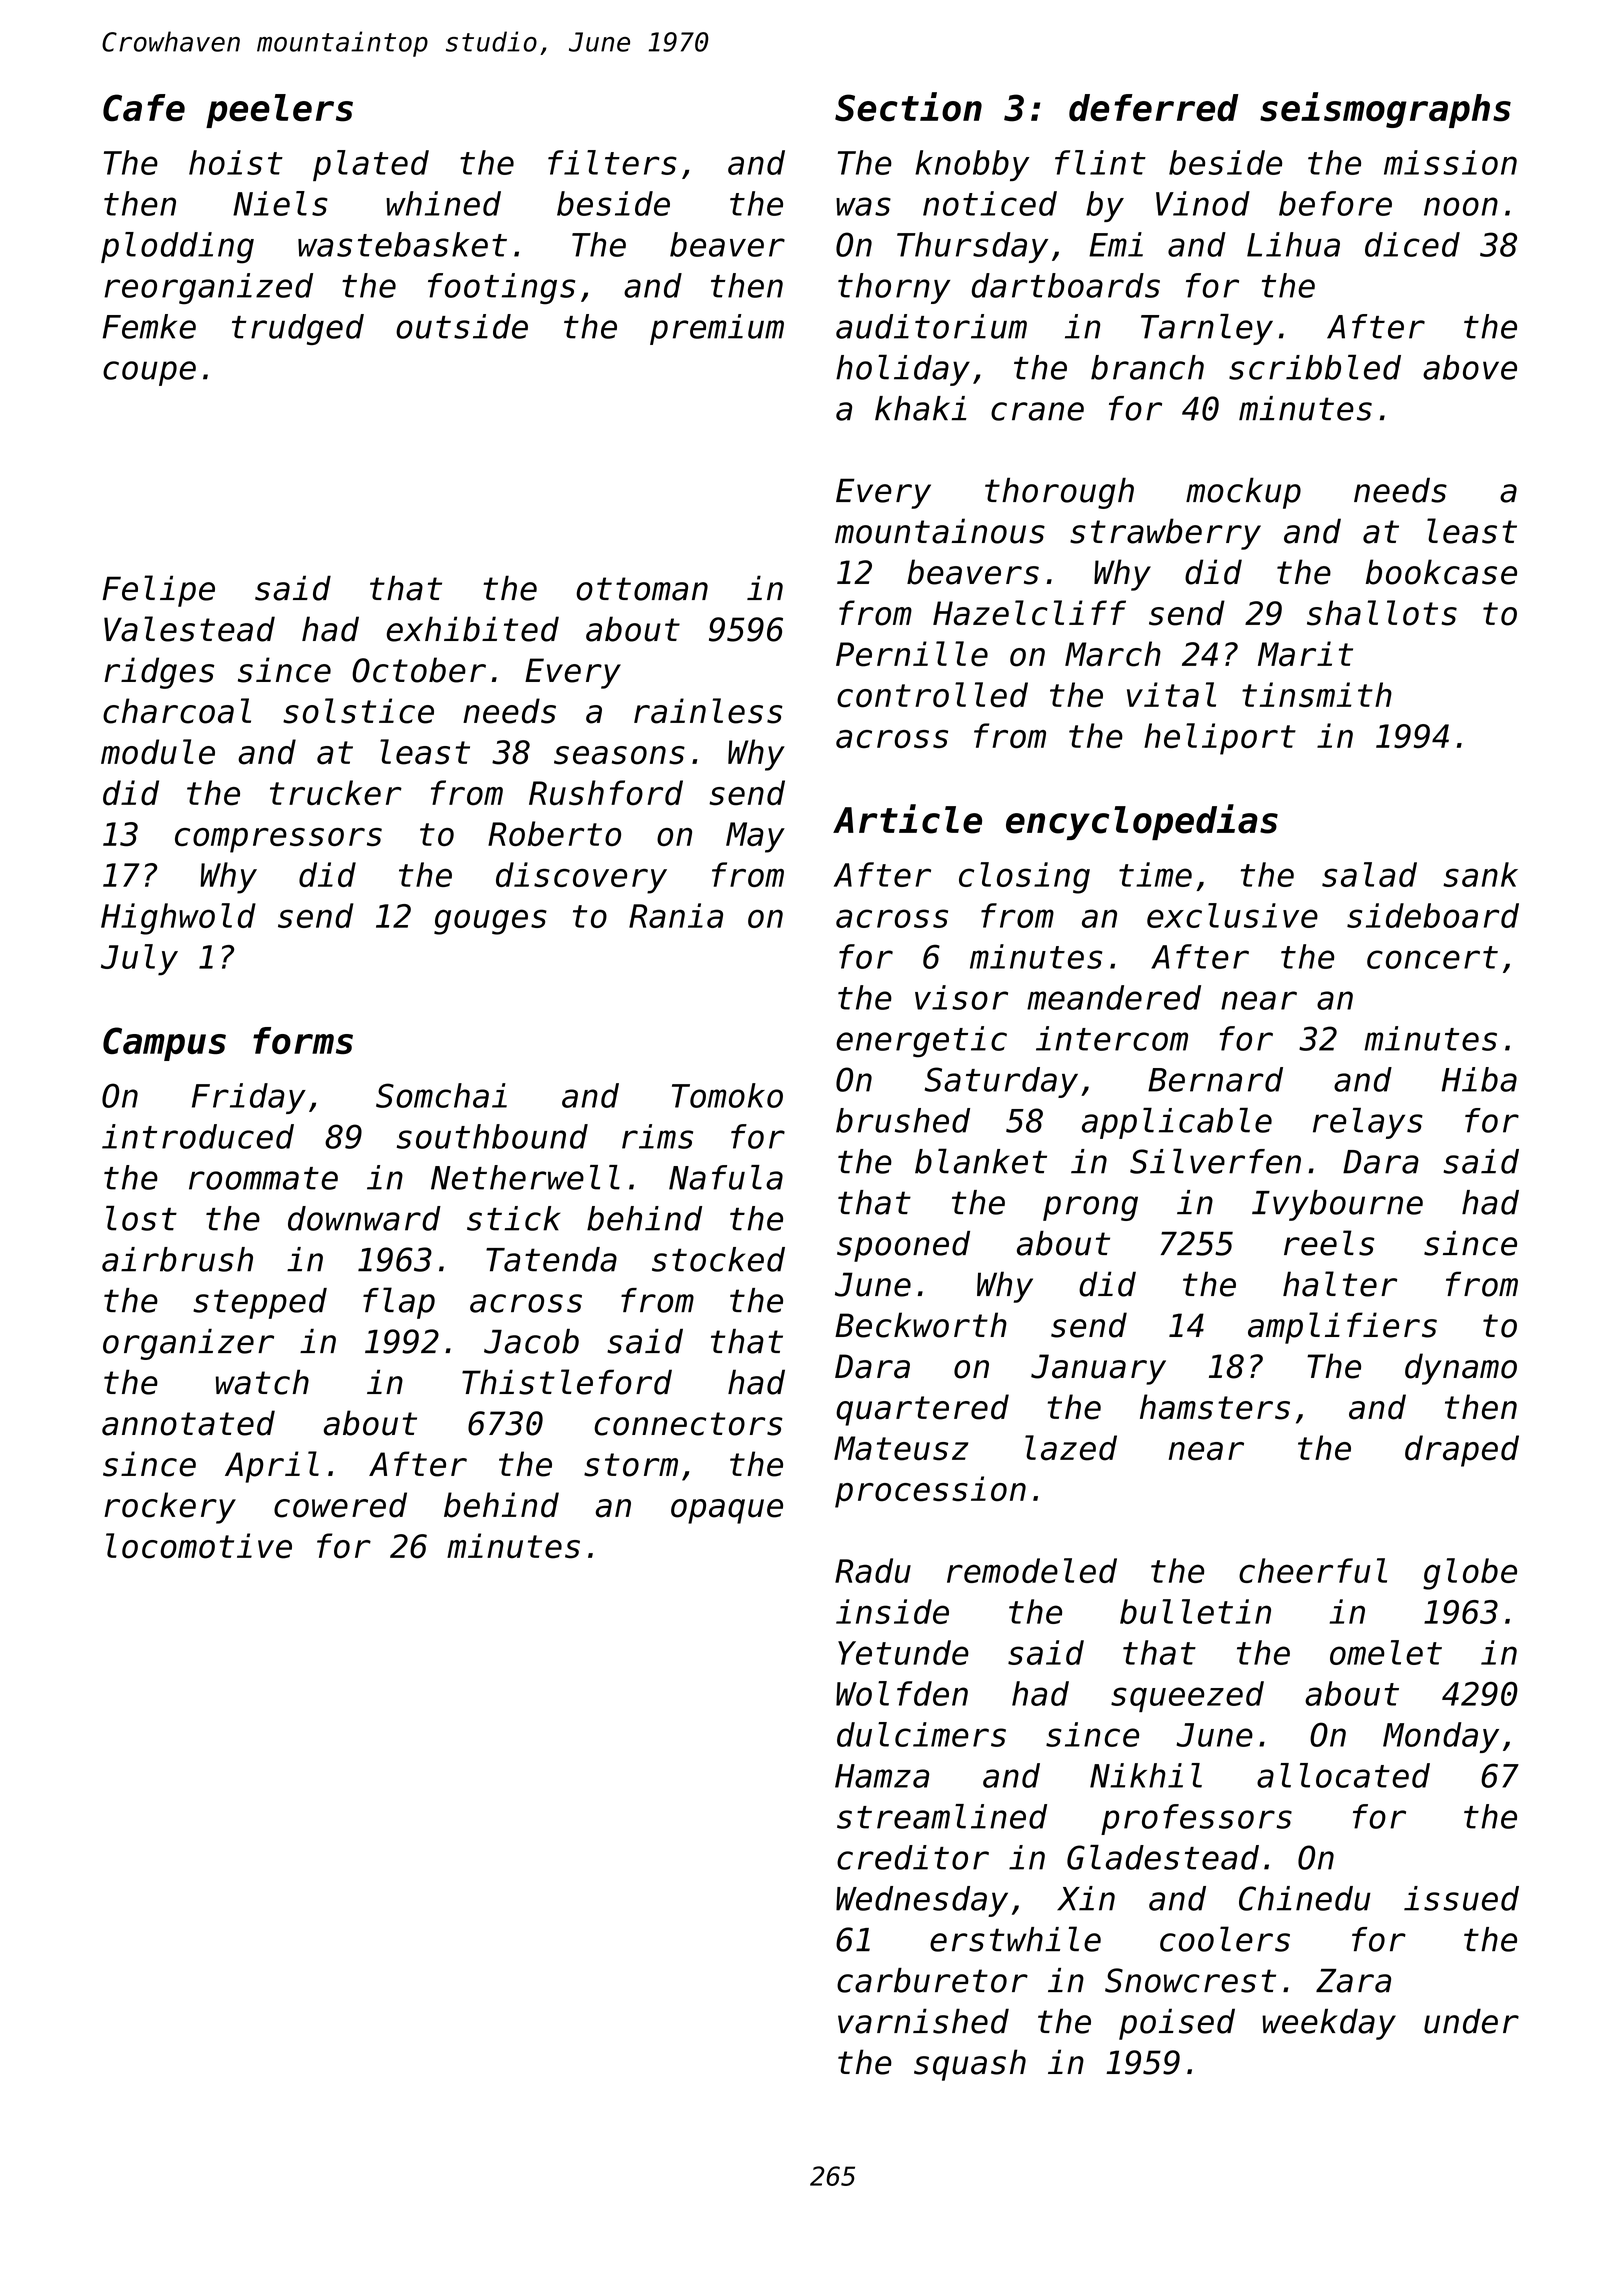  Describe the element at coordinates (177, 1259) in the screenshot. I see `airbrush` at that location.
